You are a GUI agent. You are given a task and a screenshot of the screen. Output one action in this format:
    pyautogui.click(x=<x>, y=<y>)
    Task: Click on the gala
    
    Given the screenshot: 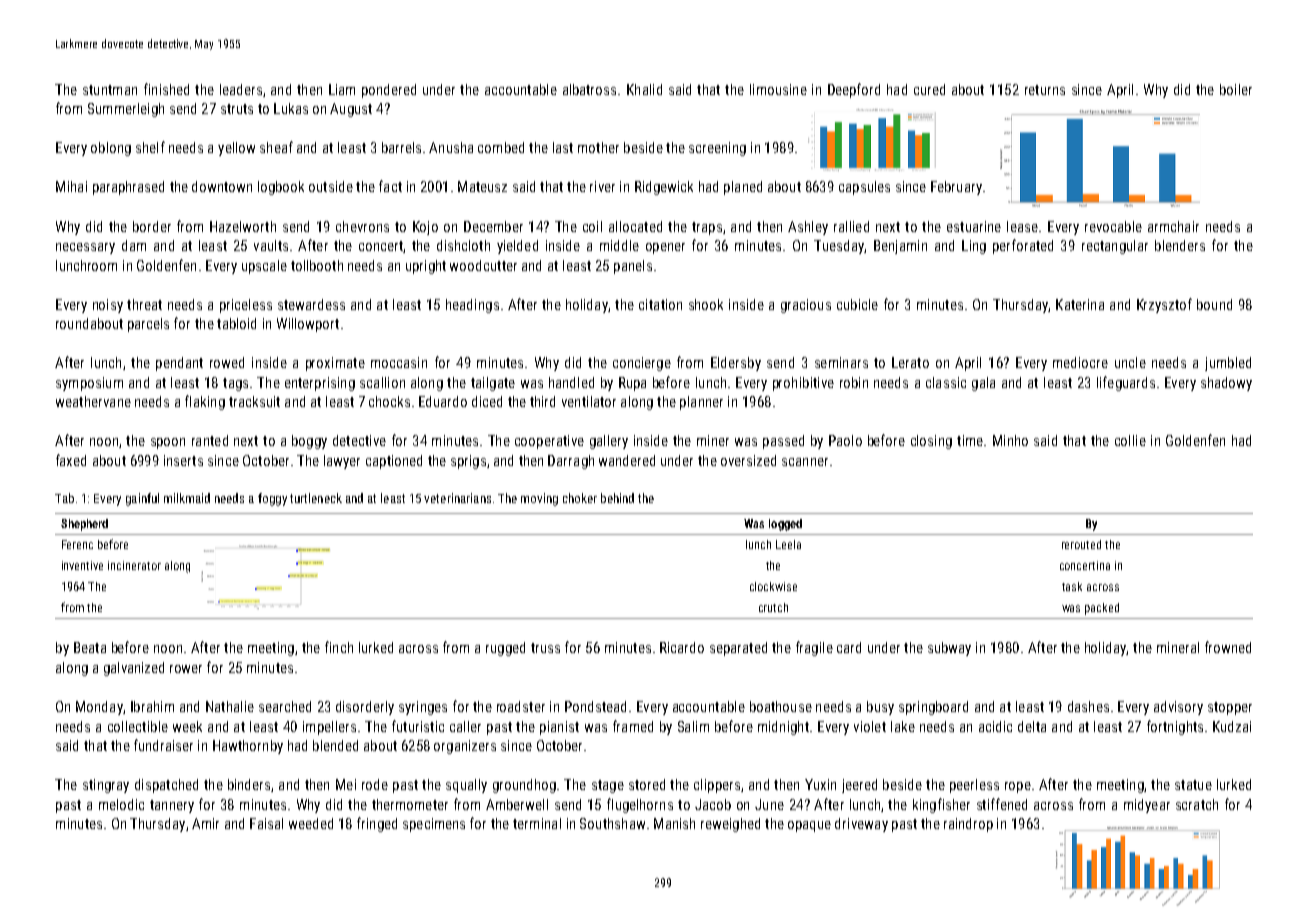 What is the action you would take?
    pyautogui.click(x=983, y=384)
